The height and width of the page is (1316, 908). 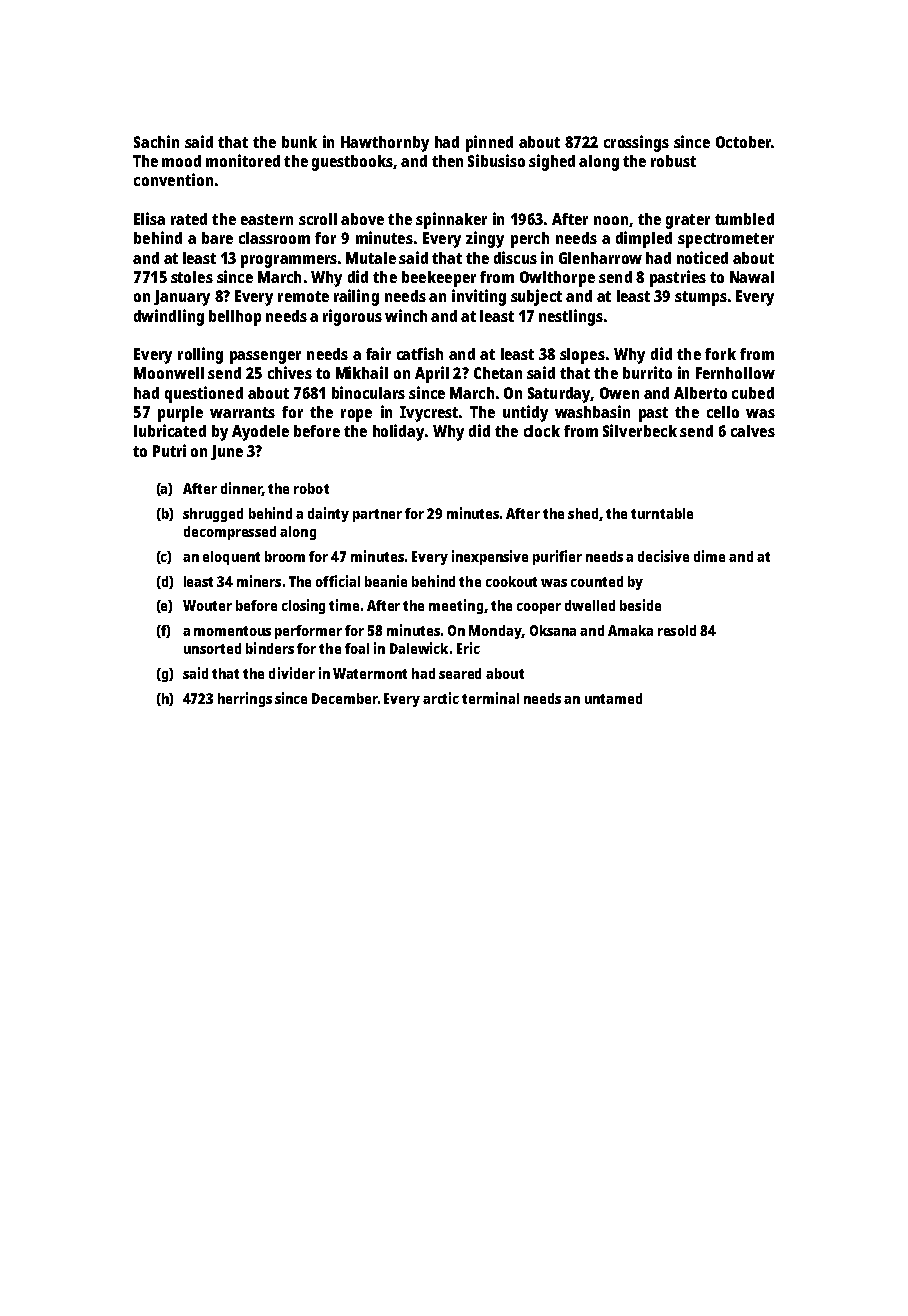 What do you see at coordinates (357, 648) in the page?
I see `foal` at bounding box center [357, 648].
